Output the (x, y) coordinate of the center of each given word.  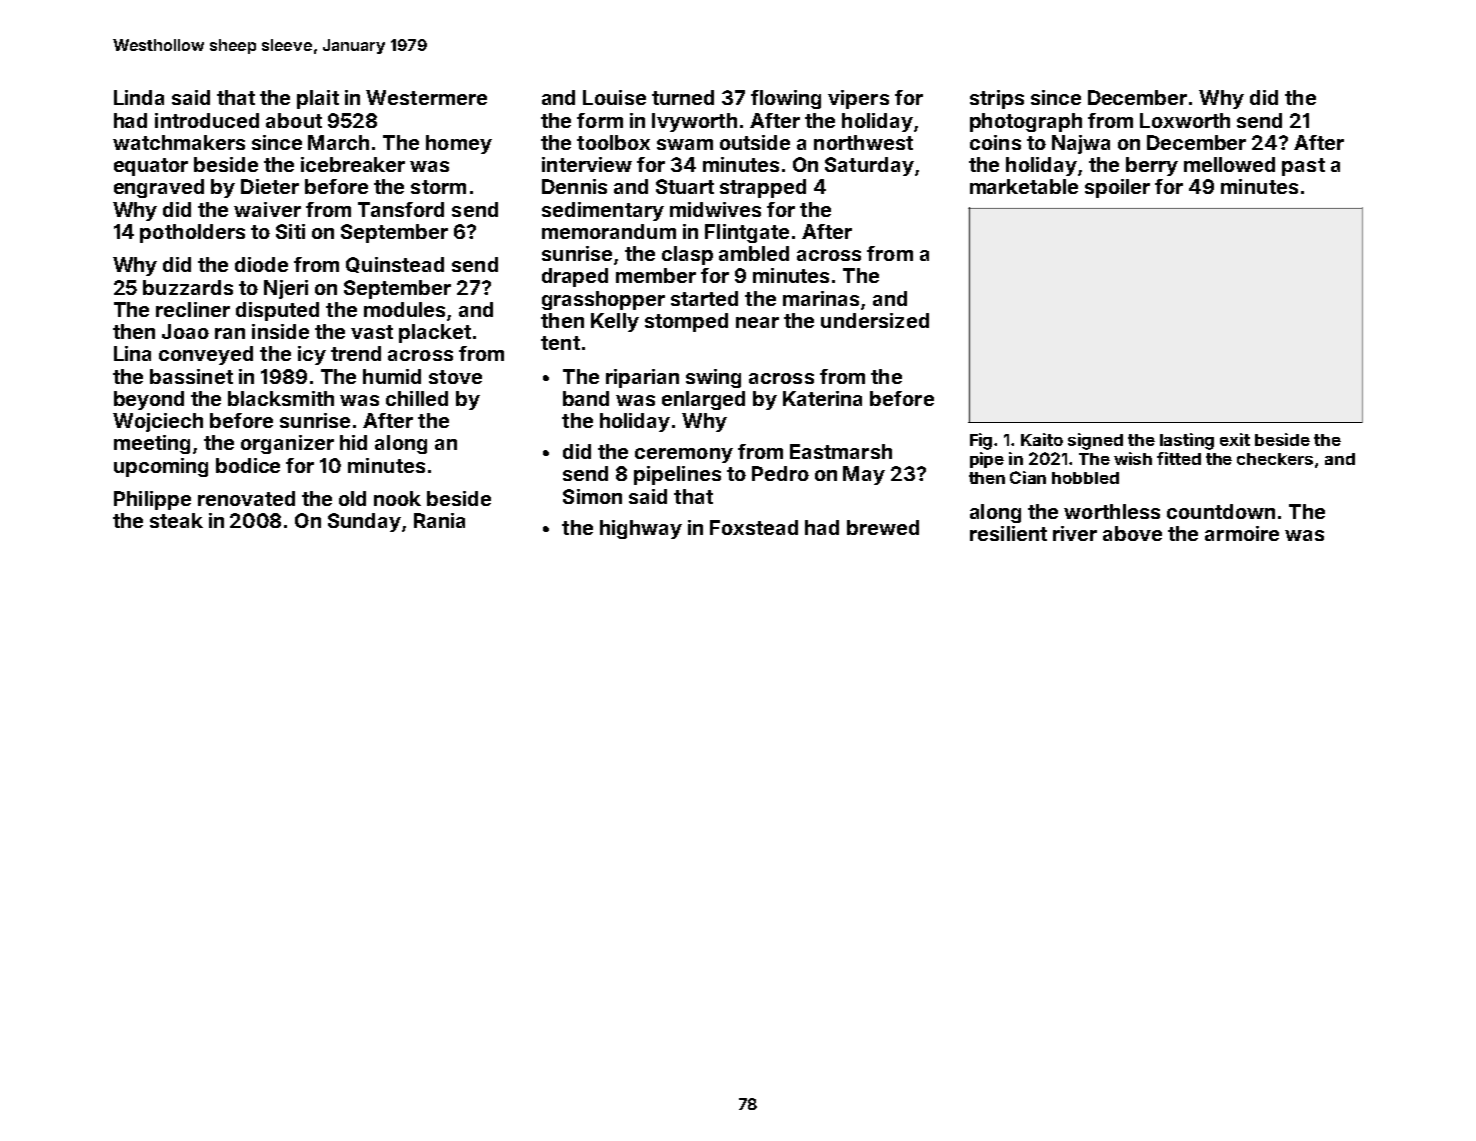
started (704, 298)
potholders (192, 233)
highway (641, 529)
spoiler (1117, 188)
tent (560, 343)
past (1303, 167)
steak (176, 520)
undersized (875, 320)
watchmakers (179, 142)
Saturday (869, 166)
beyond (149, 400)
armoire (1242, 533)
